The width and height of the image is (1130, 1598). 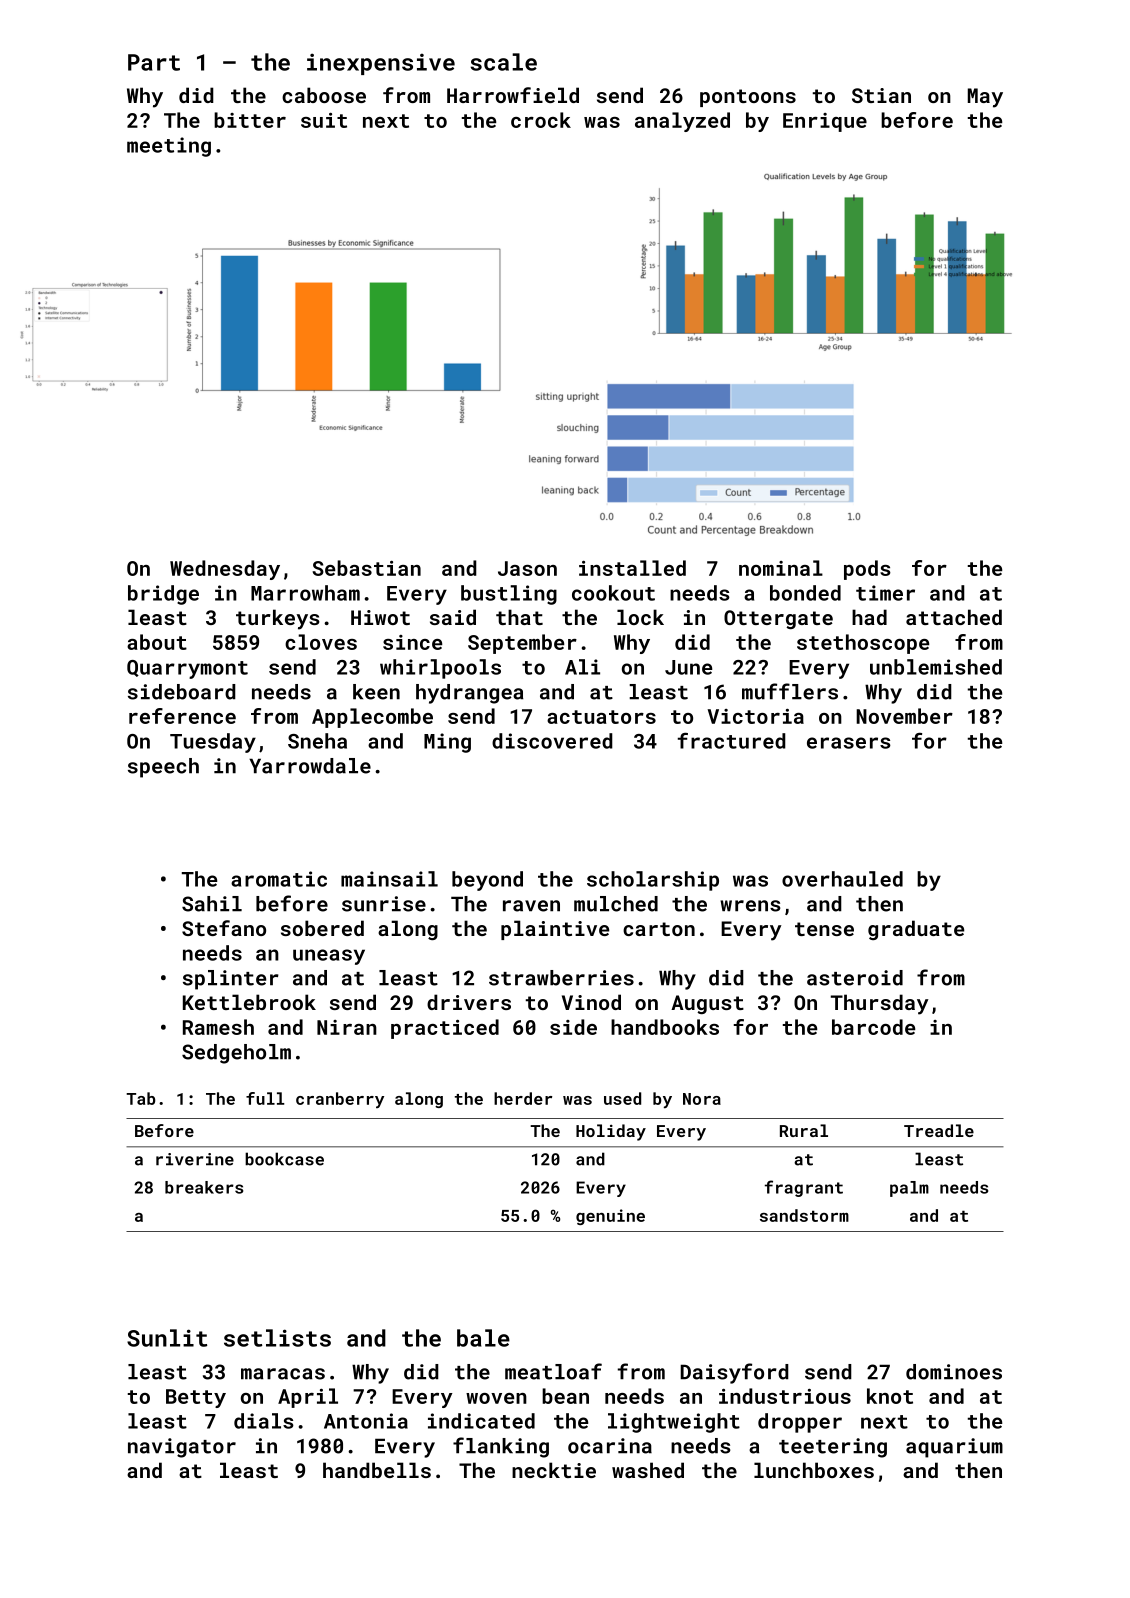 I want to click on Part, so click(x=154, y=62).
